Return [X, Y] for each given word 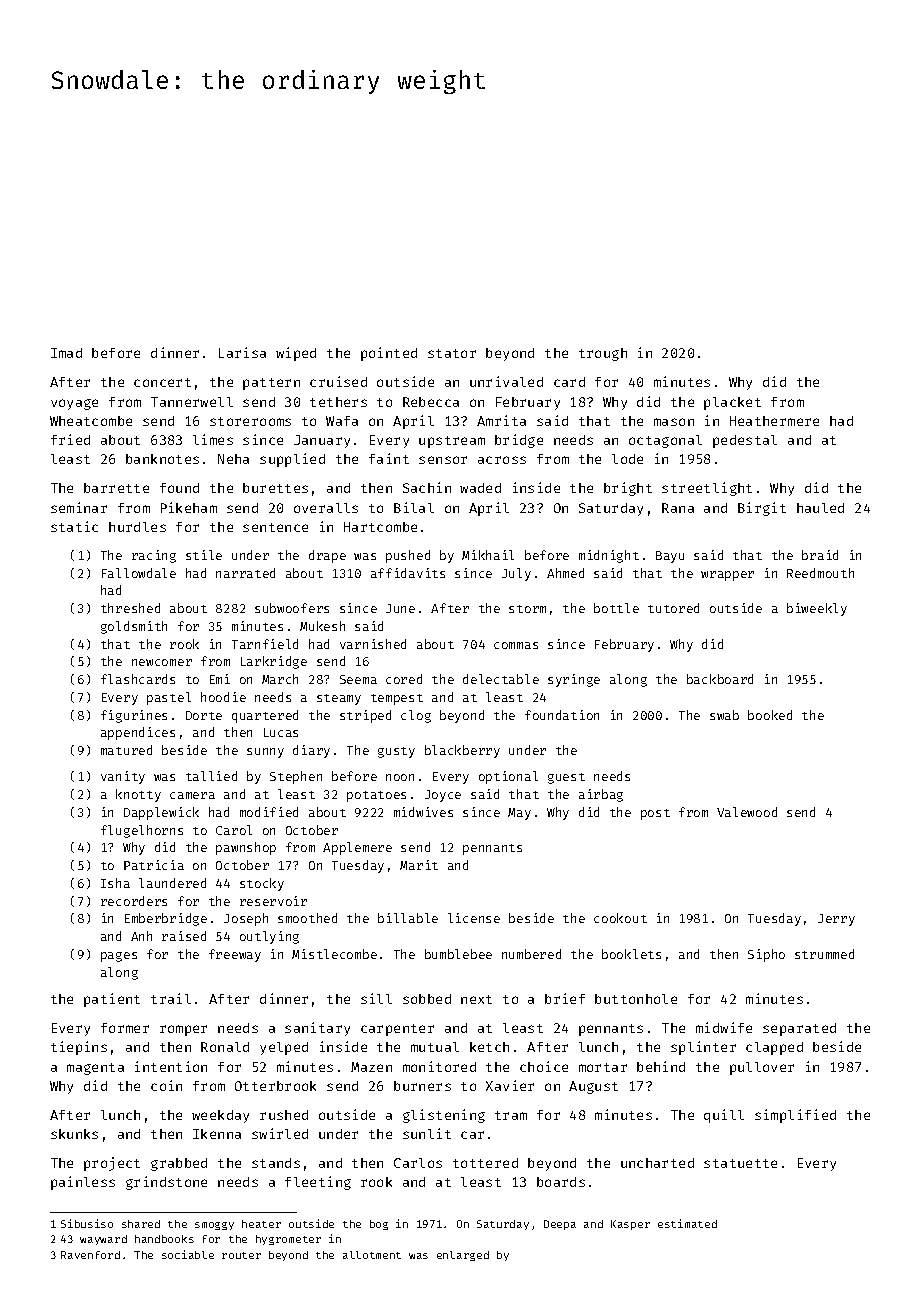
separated [799, 1029]
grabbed [179, 1164]
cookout [620, 918]
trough [603, 354]
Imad [66, 353]
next [476, 999]
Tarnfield [265, 644]
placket [732, 403]
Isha [115, 883]
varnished [373, 644]
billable [408, 918]
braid [820, 555]
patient [112, 1000]
